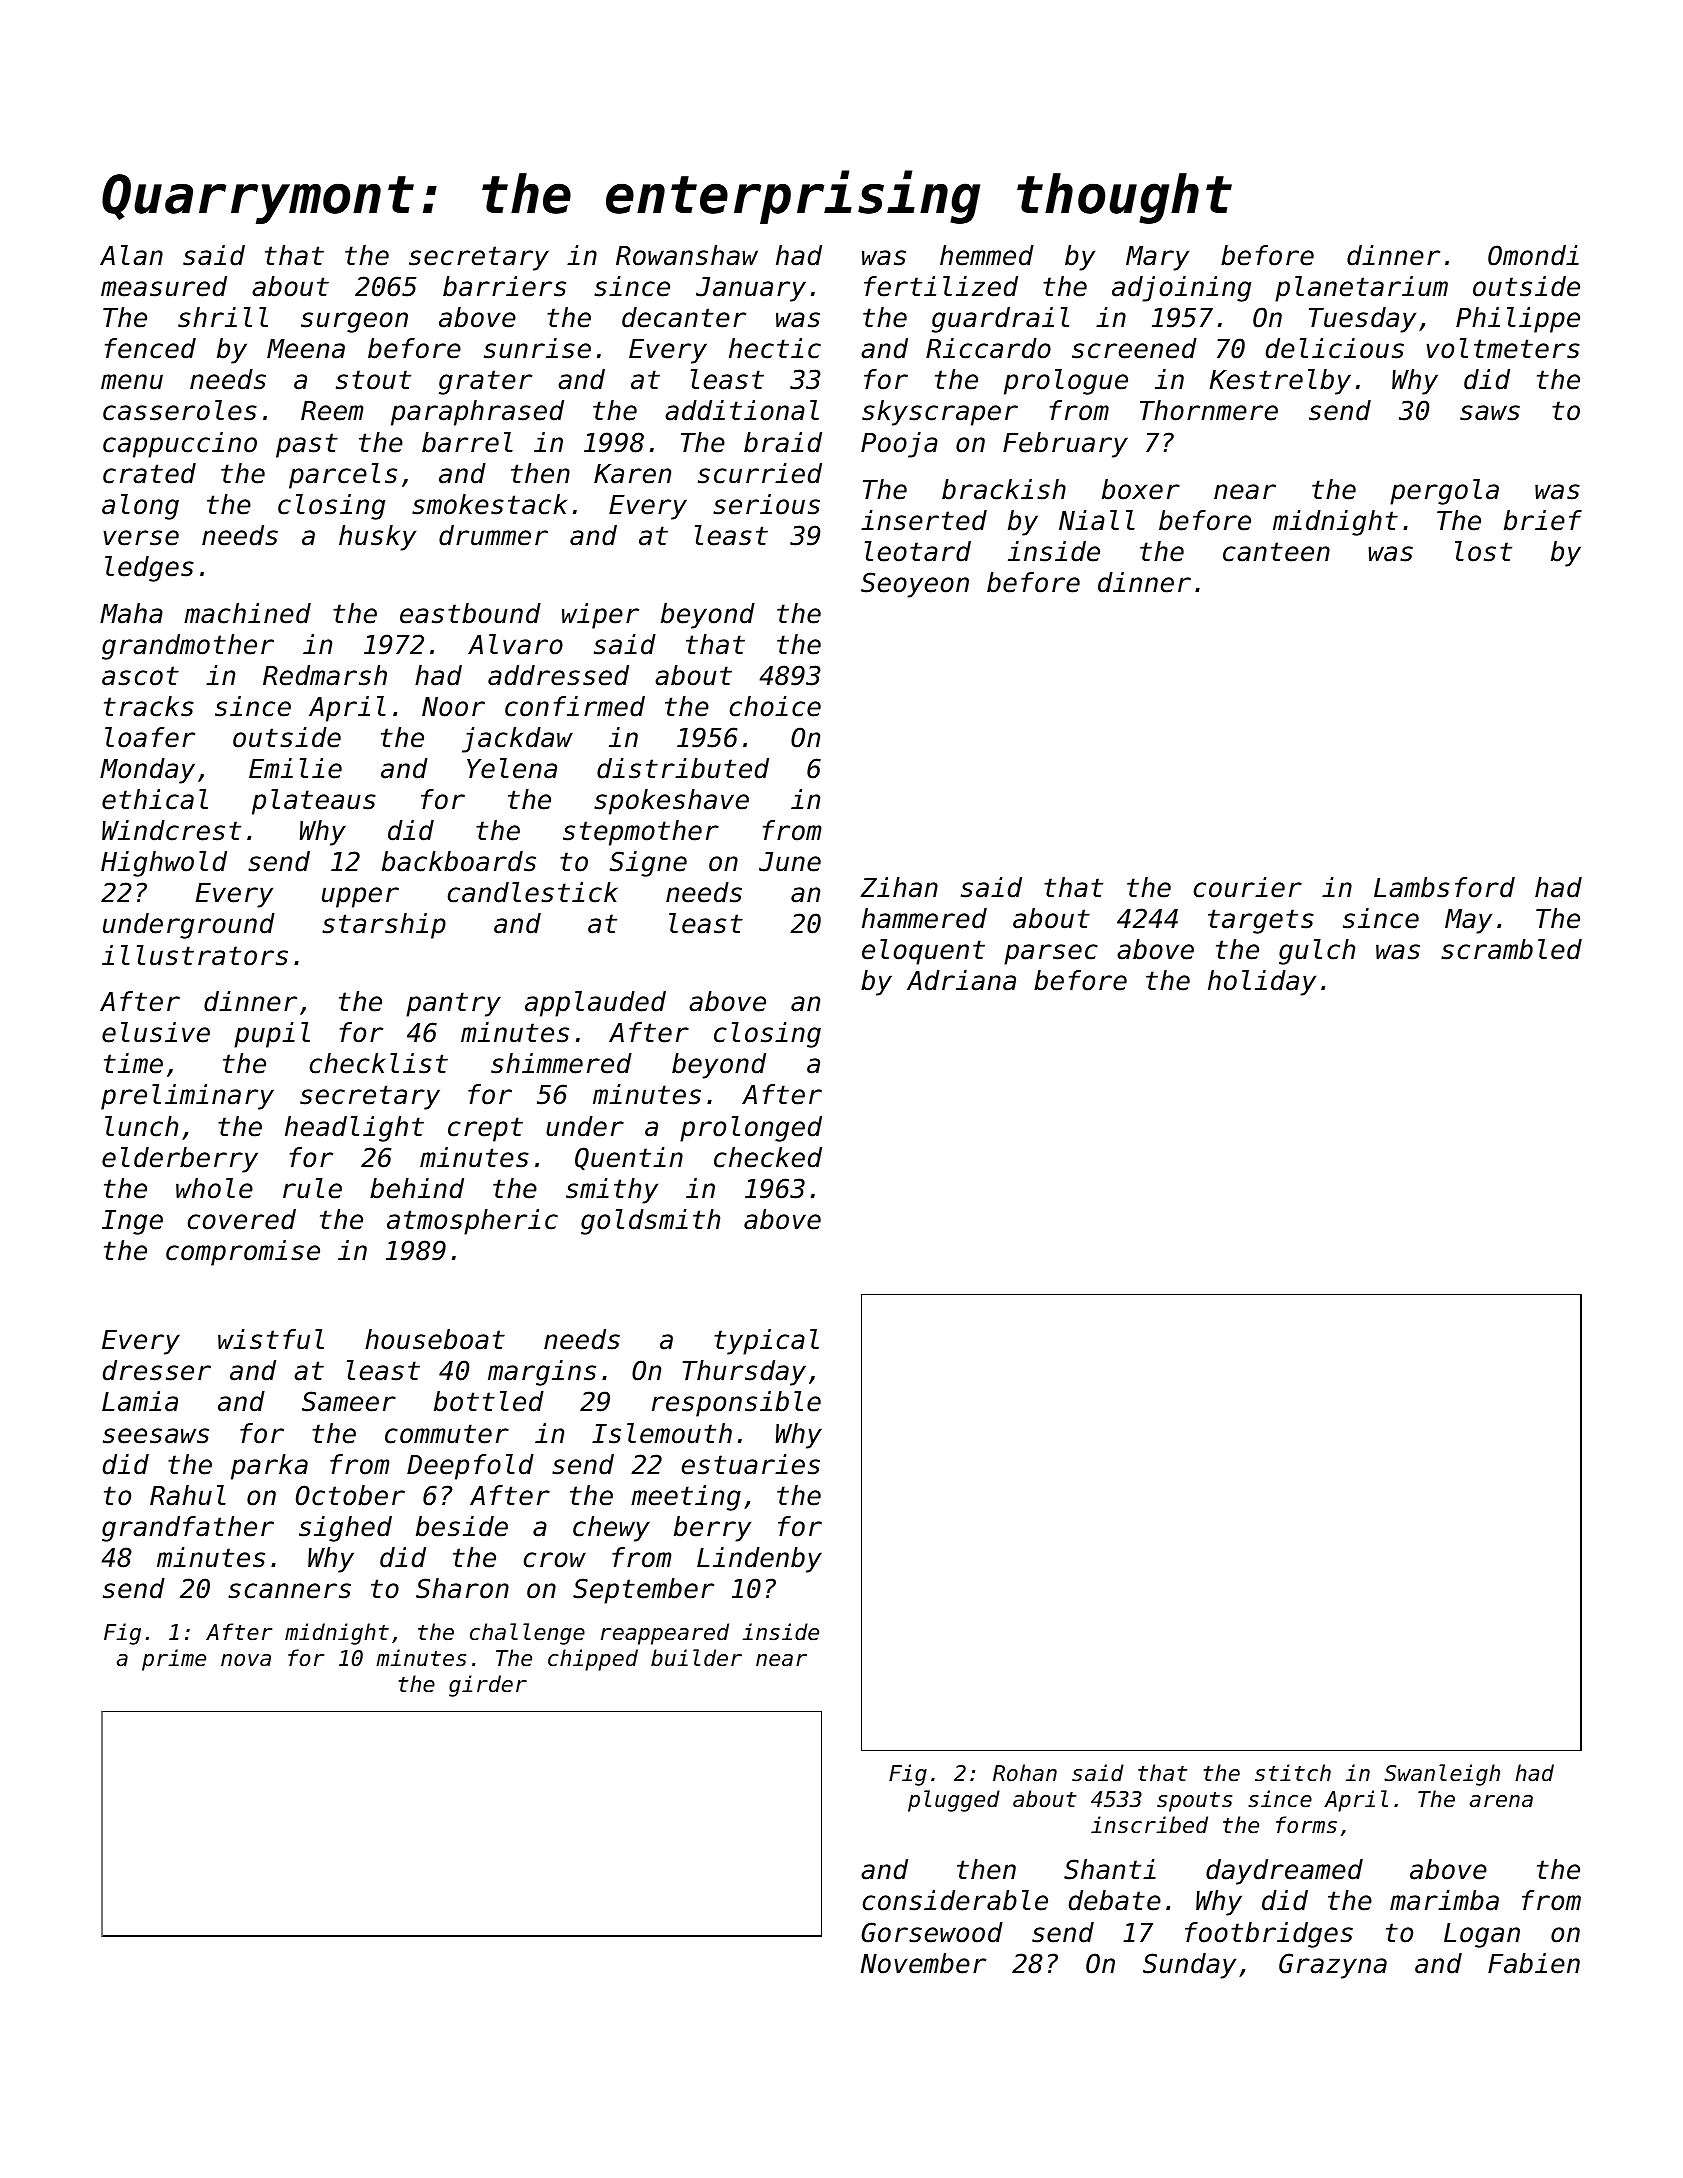 This image has width=1683, height=2178. I want to click on November, so click(923, 1963).
